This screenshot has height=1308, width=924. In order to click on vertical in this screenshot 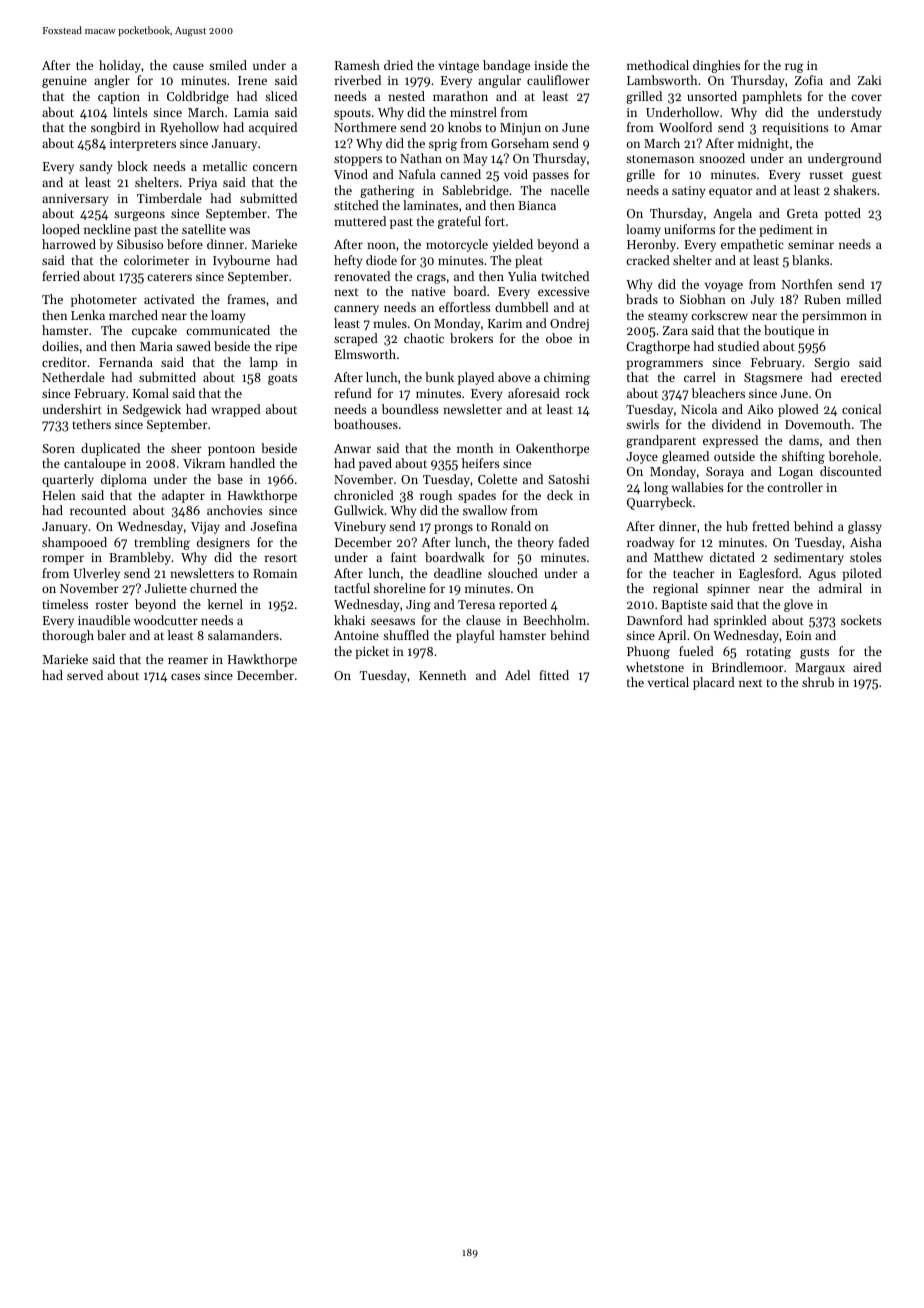, I will do `click(668, 682)`.
